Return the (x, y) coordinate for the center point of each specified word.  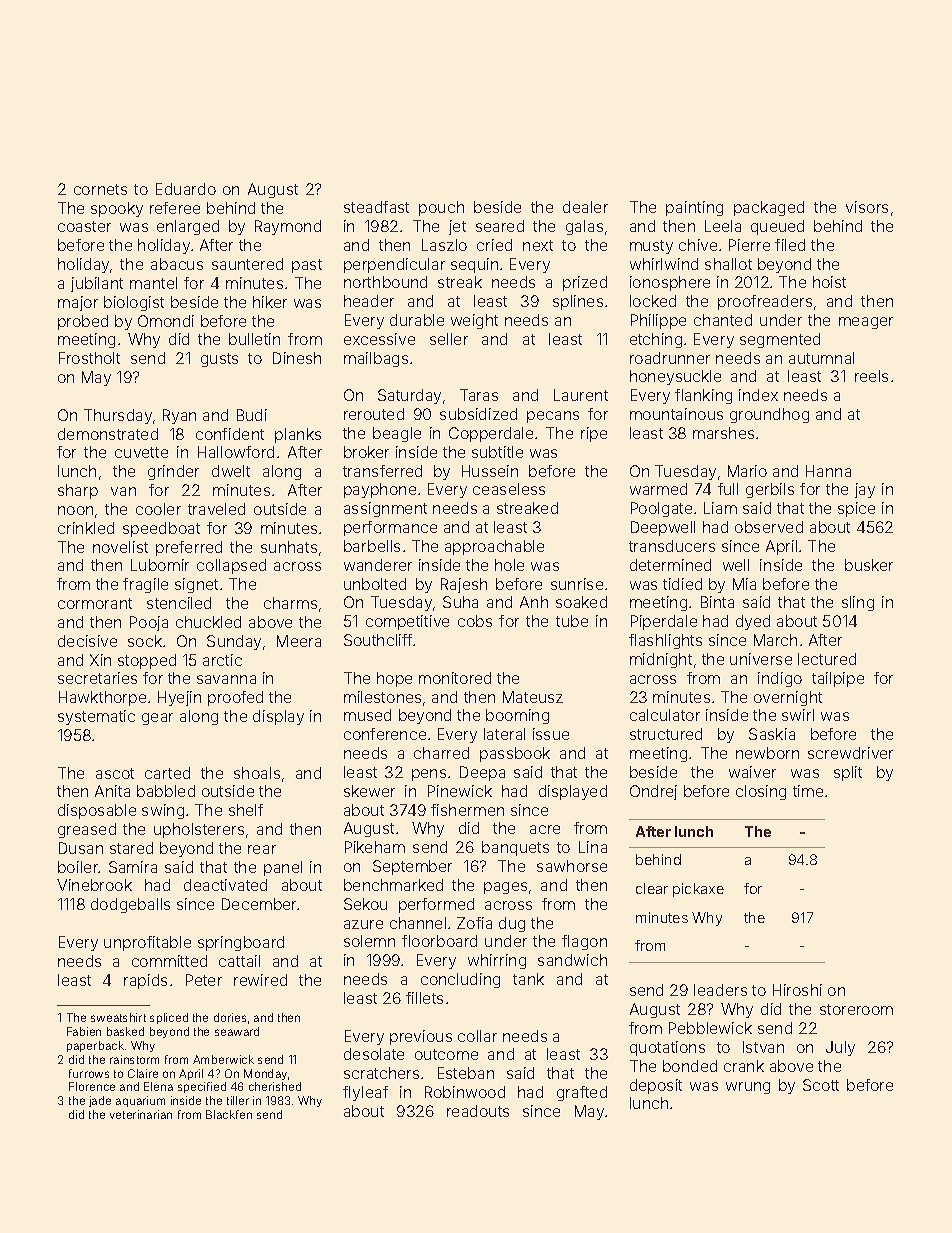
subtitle (497, 452)
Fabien (84, 1031)
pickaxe (698, 890)
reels (871, 376)
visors (867, 207)
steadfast (376, 207)
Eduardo (186, 189)
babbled (166, 791)
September (412, 867)
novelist (120, 547)
